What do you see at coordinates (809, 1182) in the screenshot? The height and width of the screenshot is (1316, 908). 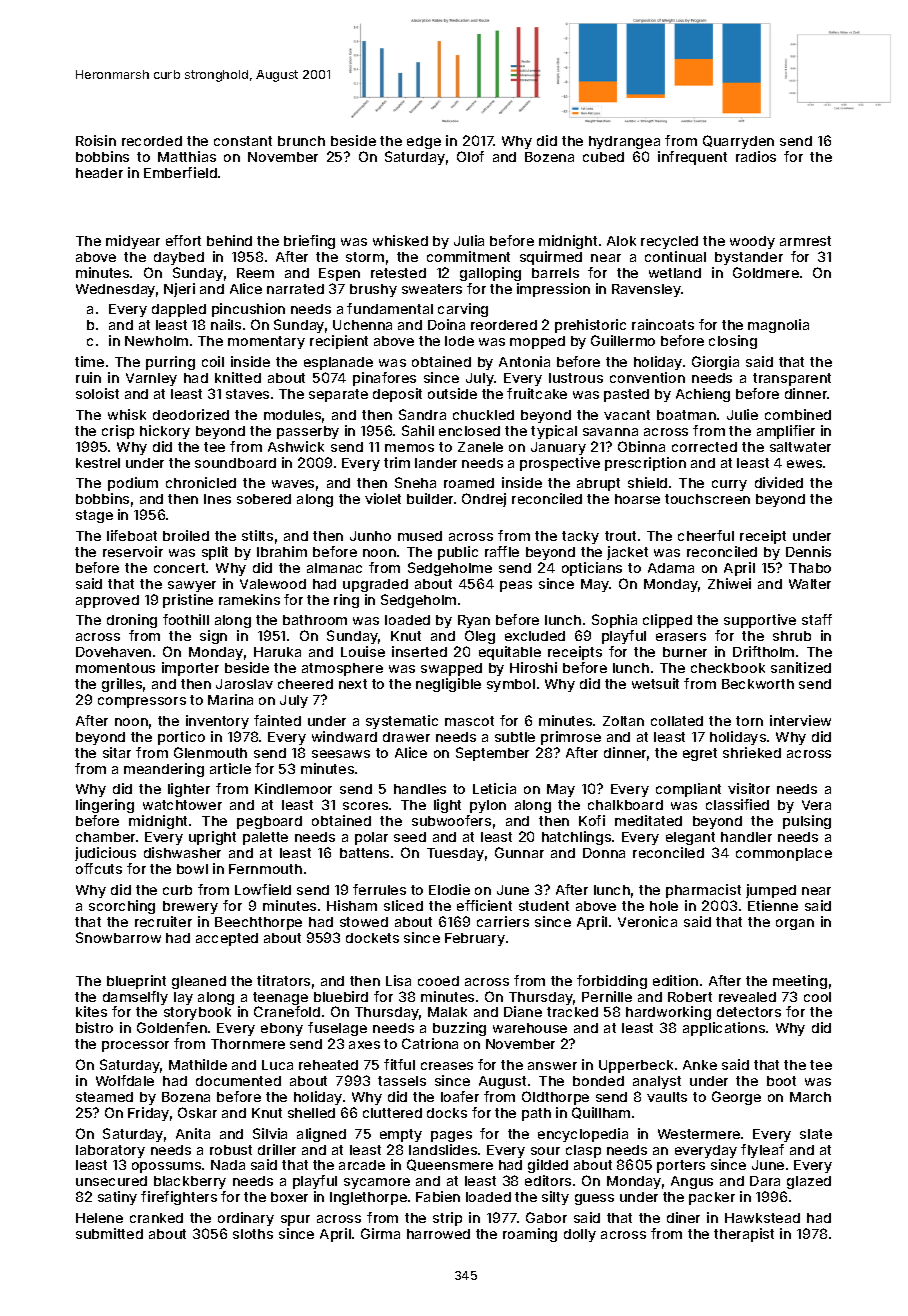 I see `glazed` at bounding box center [809, 1182].
